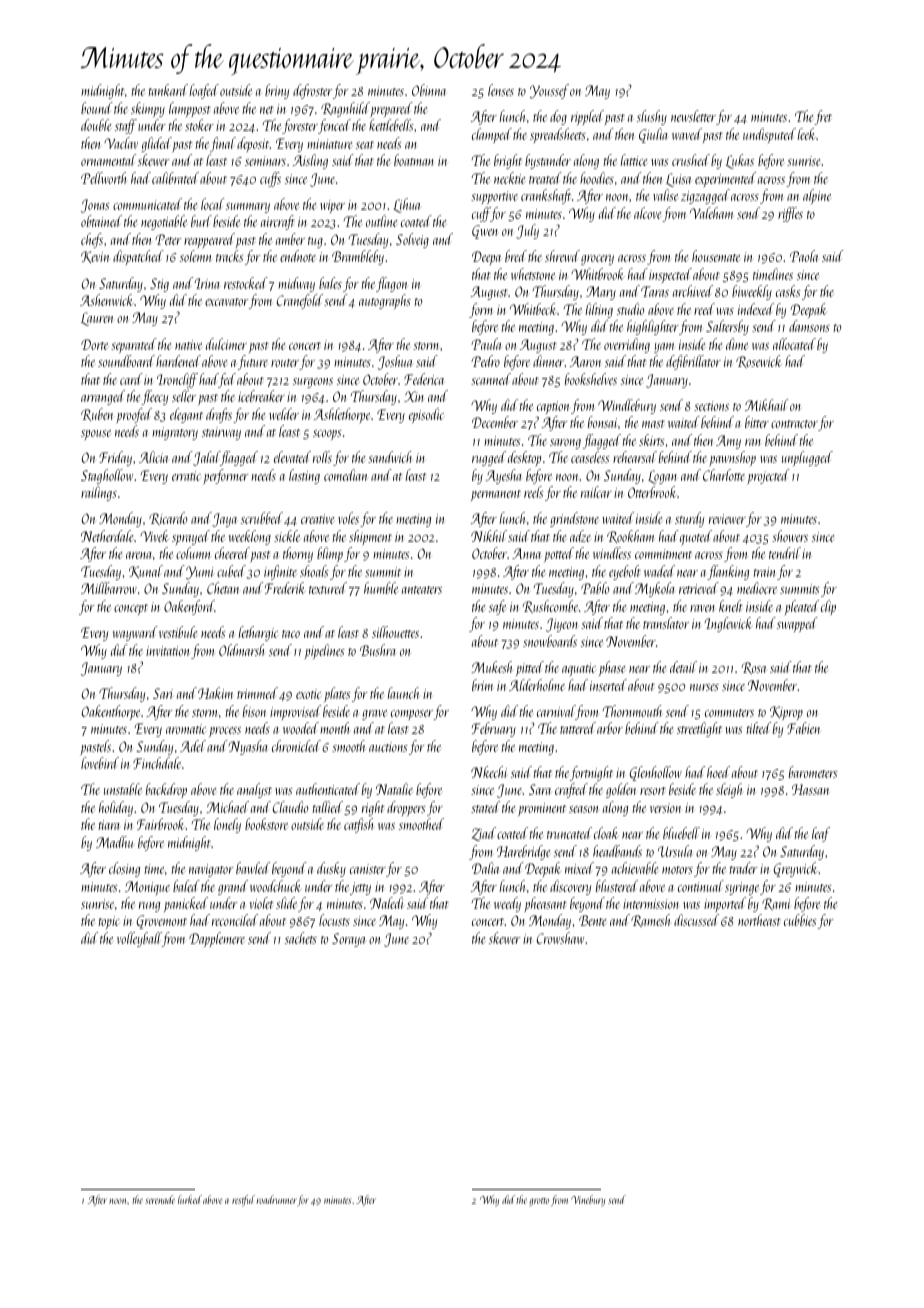 The height and width of the page is (1308, 924). I want to click on deposit, so click(253, 144).
